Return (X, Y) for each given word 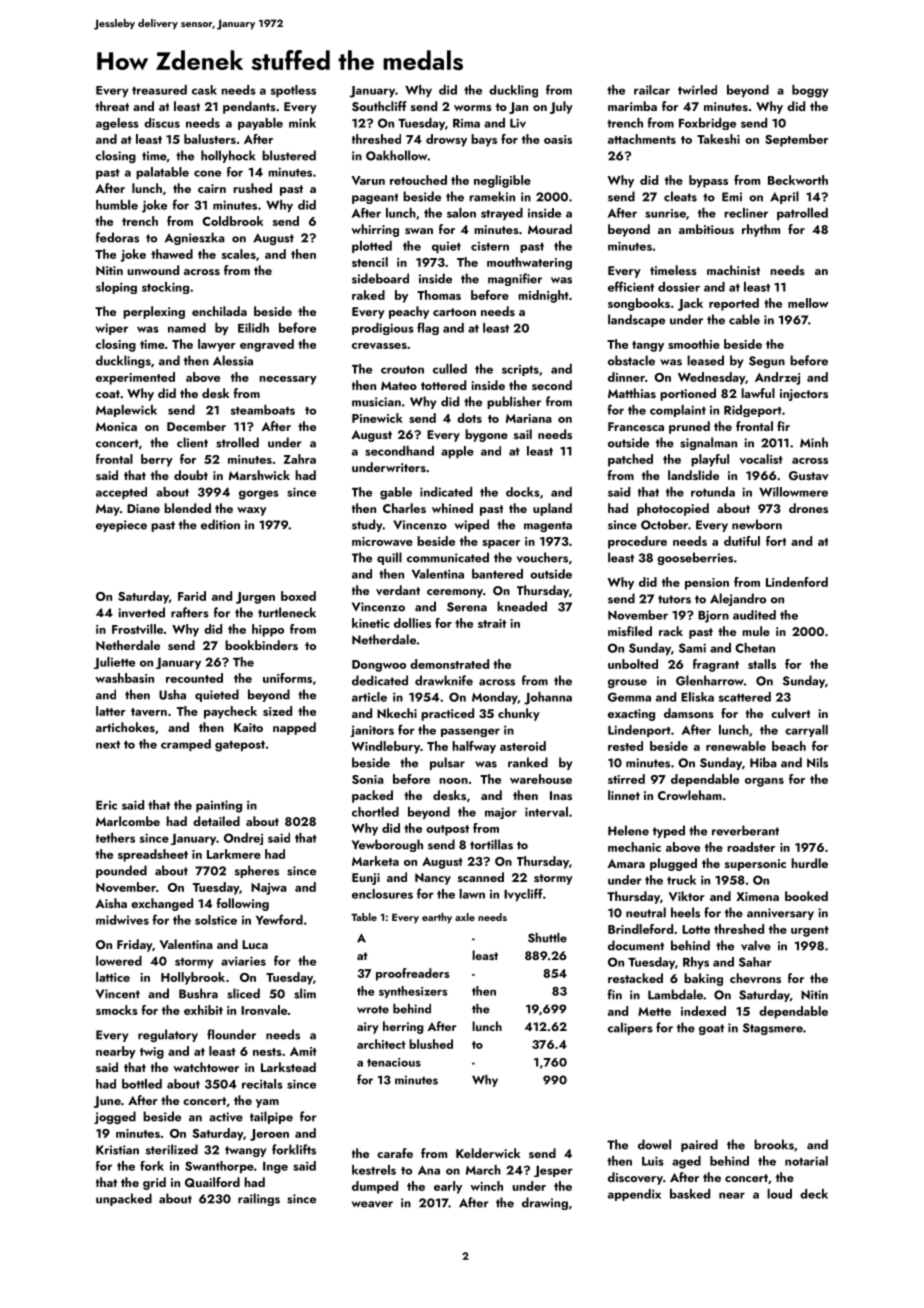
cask (204, 90)
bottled (142, 1084)
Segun (767, 362)
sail (523, 434)
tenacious (394, 1062)
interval (546, 812)
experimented (135, 378)
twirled (697, 90)
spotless (293, 91)
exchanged (162, 904)
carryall (806, 731)
